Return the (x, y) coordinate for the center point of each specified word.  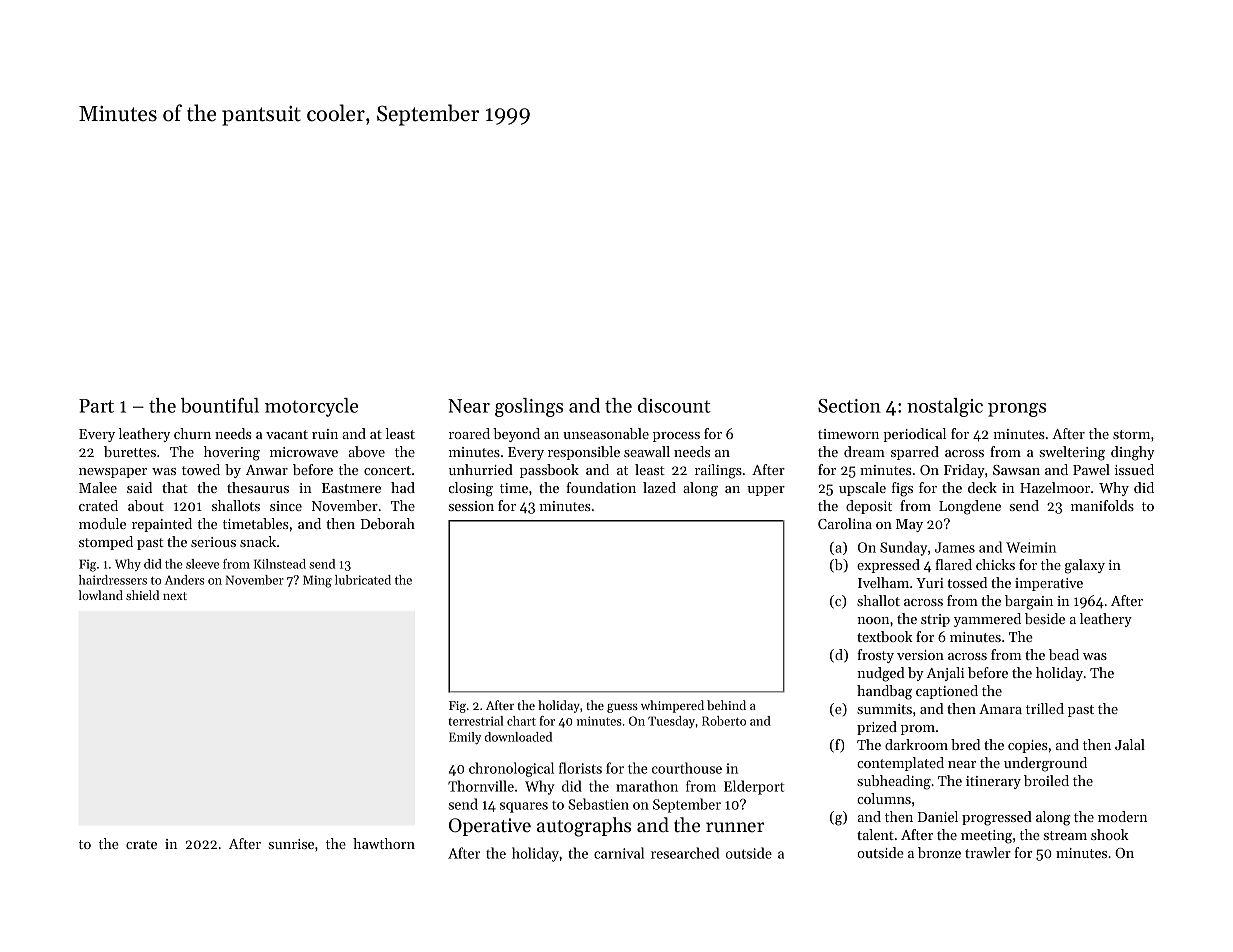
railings (718, 471)
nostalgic (945, 407)
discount (674, 405)
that (175, 487)
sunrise (291, 844)
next (175, 596)
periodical (914, 435)
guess (622, 708)
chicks (995, 564)
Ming (317, 581)
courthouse (687, 768)
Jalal (1130, 744)
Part (96, 406)
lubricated (363, 580)
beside (1045, 618)
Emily (465, 738)
